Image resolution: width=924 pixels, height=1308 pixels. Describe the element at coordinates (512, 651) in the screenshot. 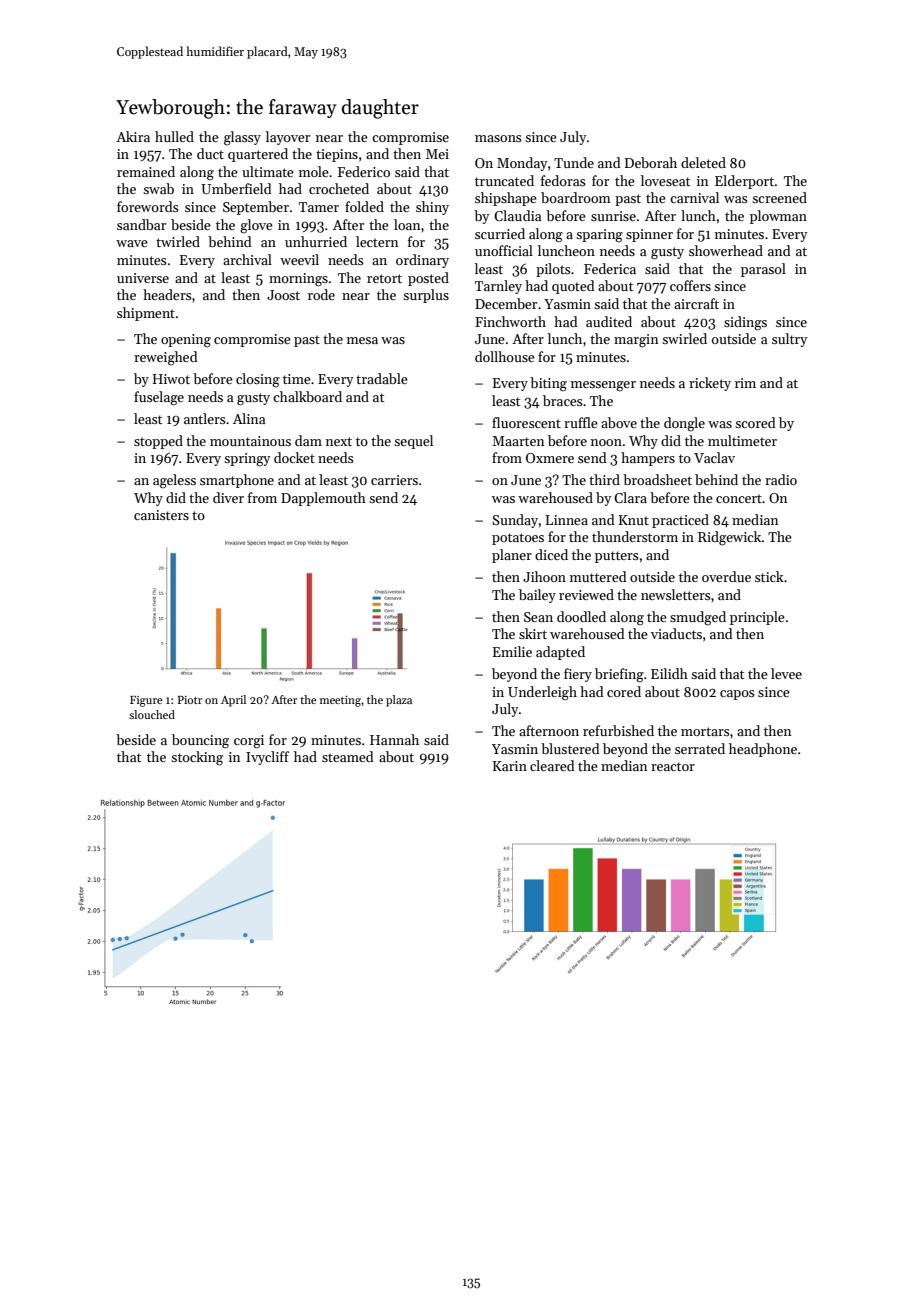

I see `Emilie` at that location.
